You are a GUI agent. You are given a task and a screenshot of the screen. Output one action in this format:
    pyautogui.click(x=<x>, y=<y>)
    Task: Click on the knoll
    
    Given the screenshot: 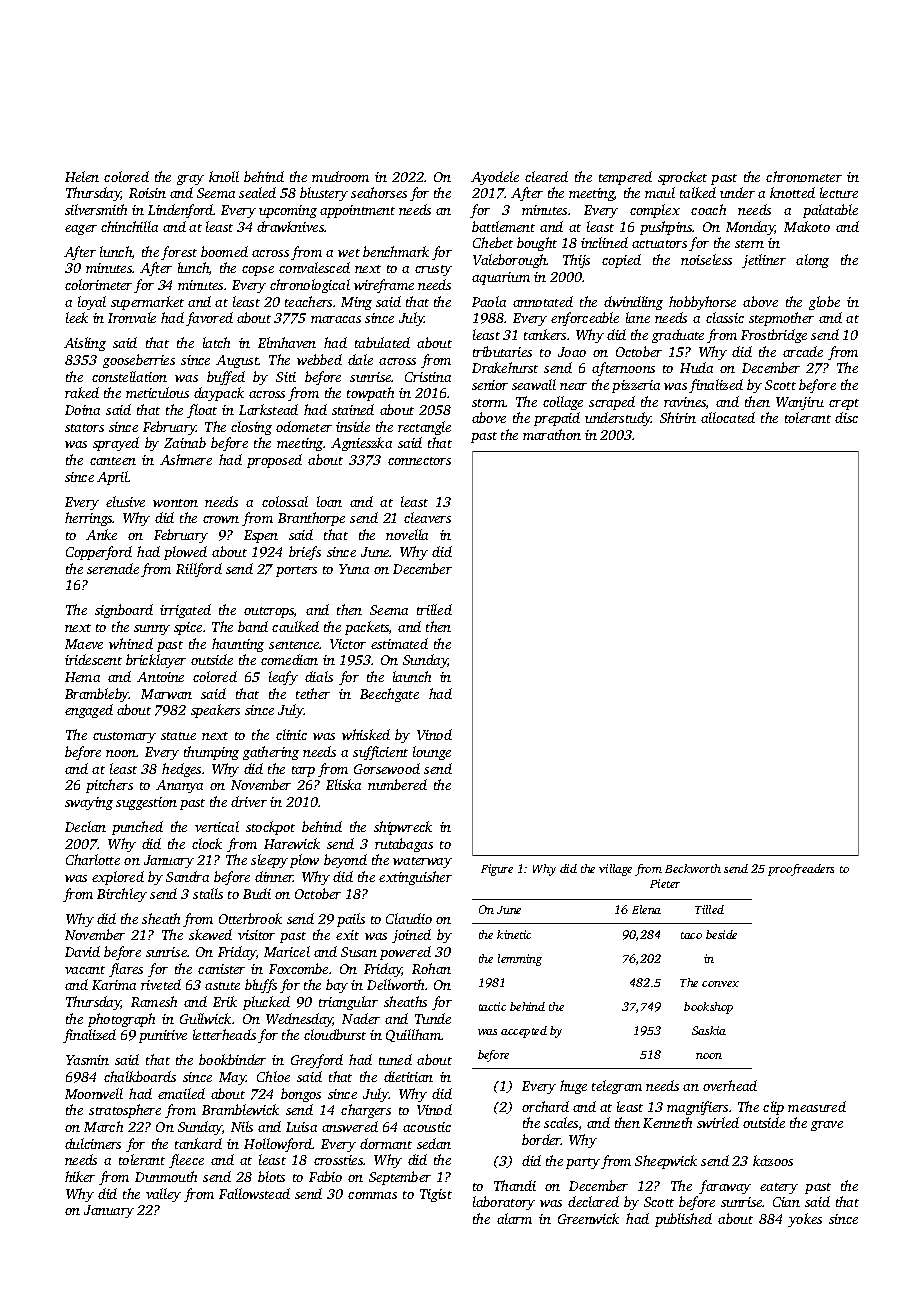 What is the action you would take?
    pyautogui.click(x=224, y=176)
